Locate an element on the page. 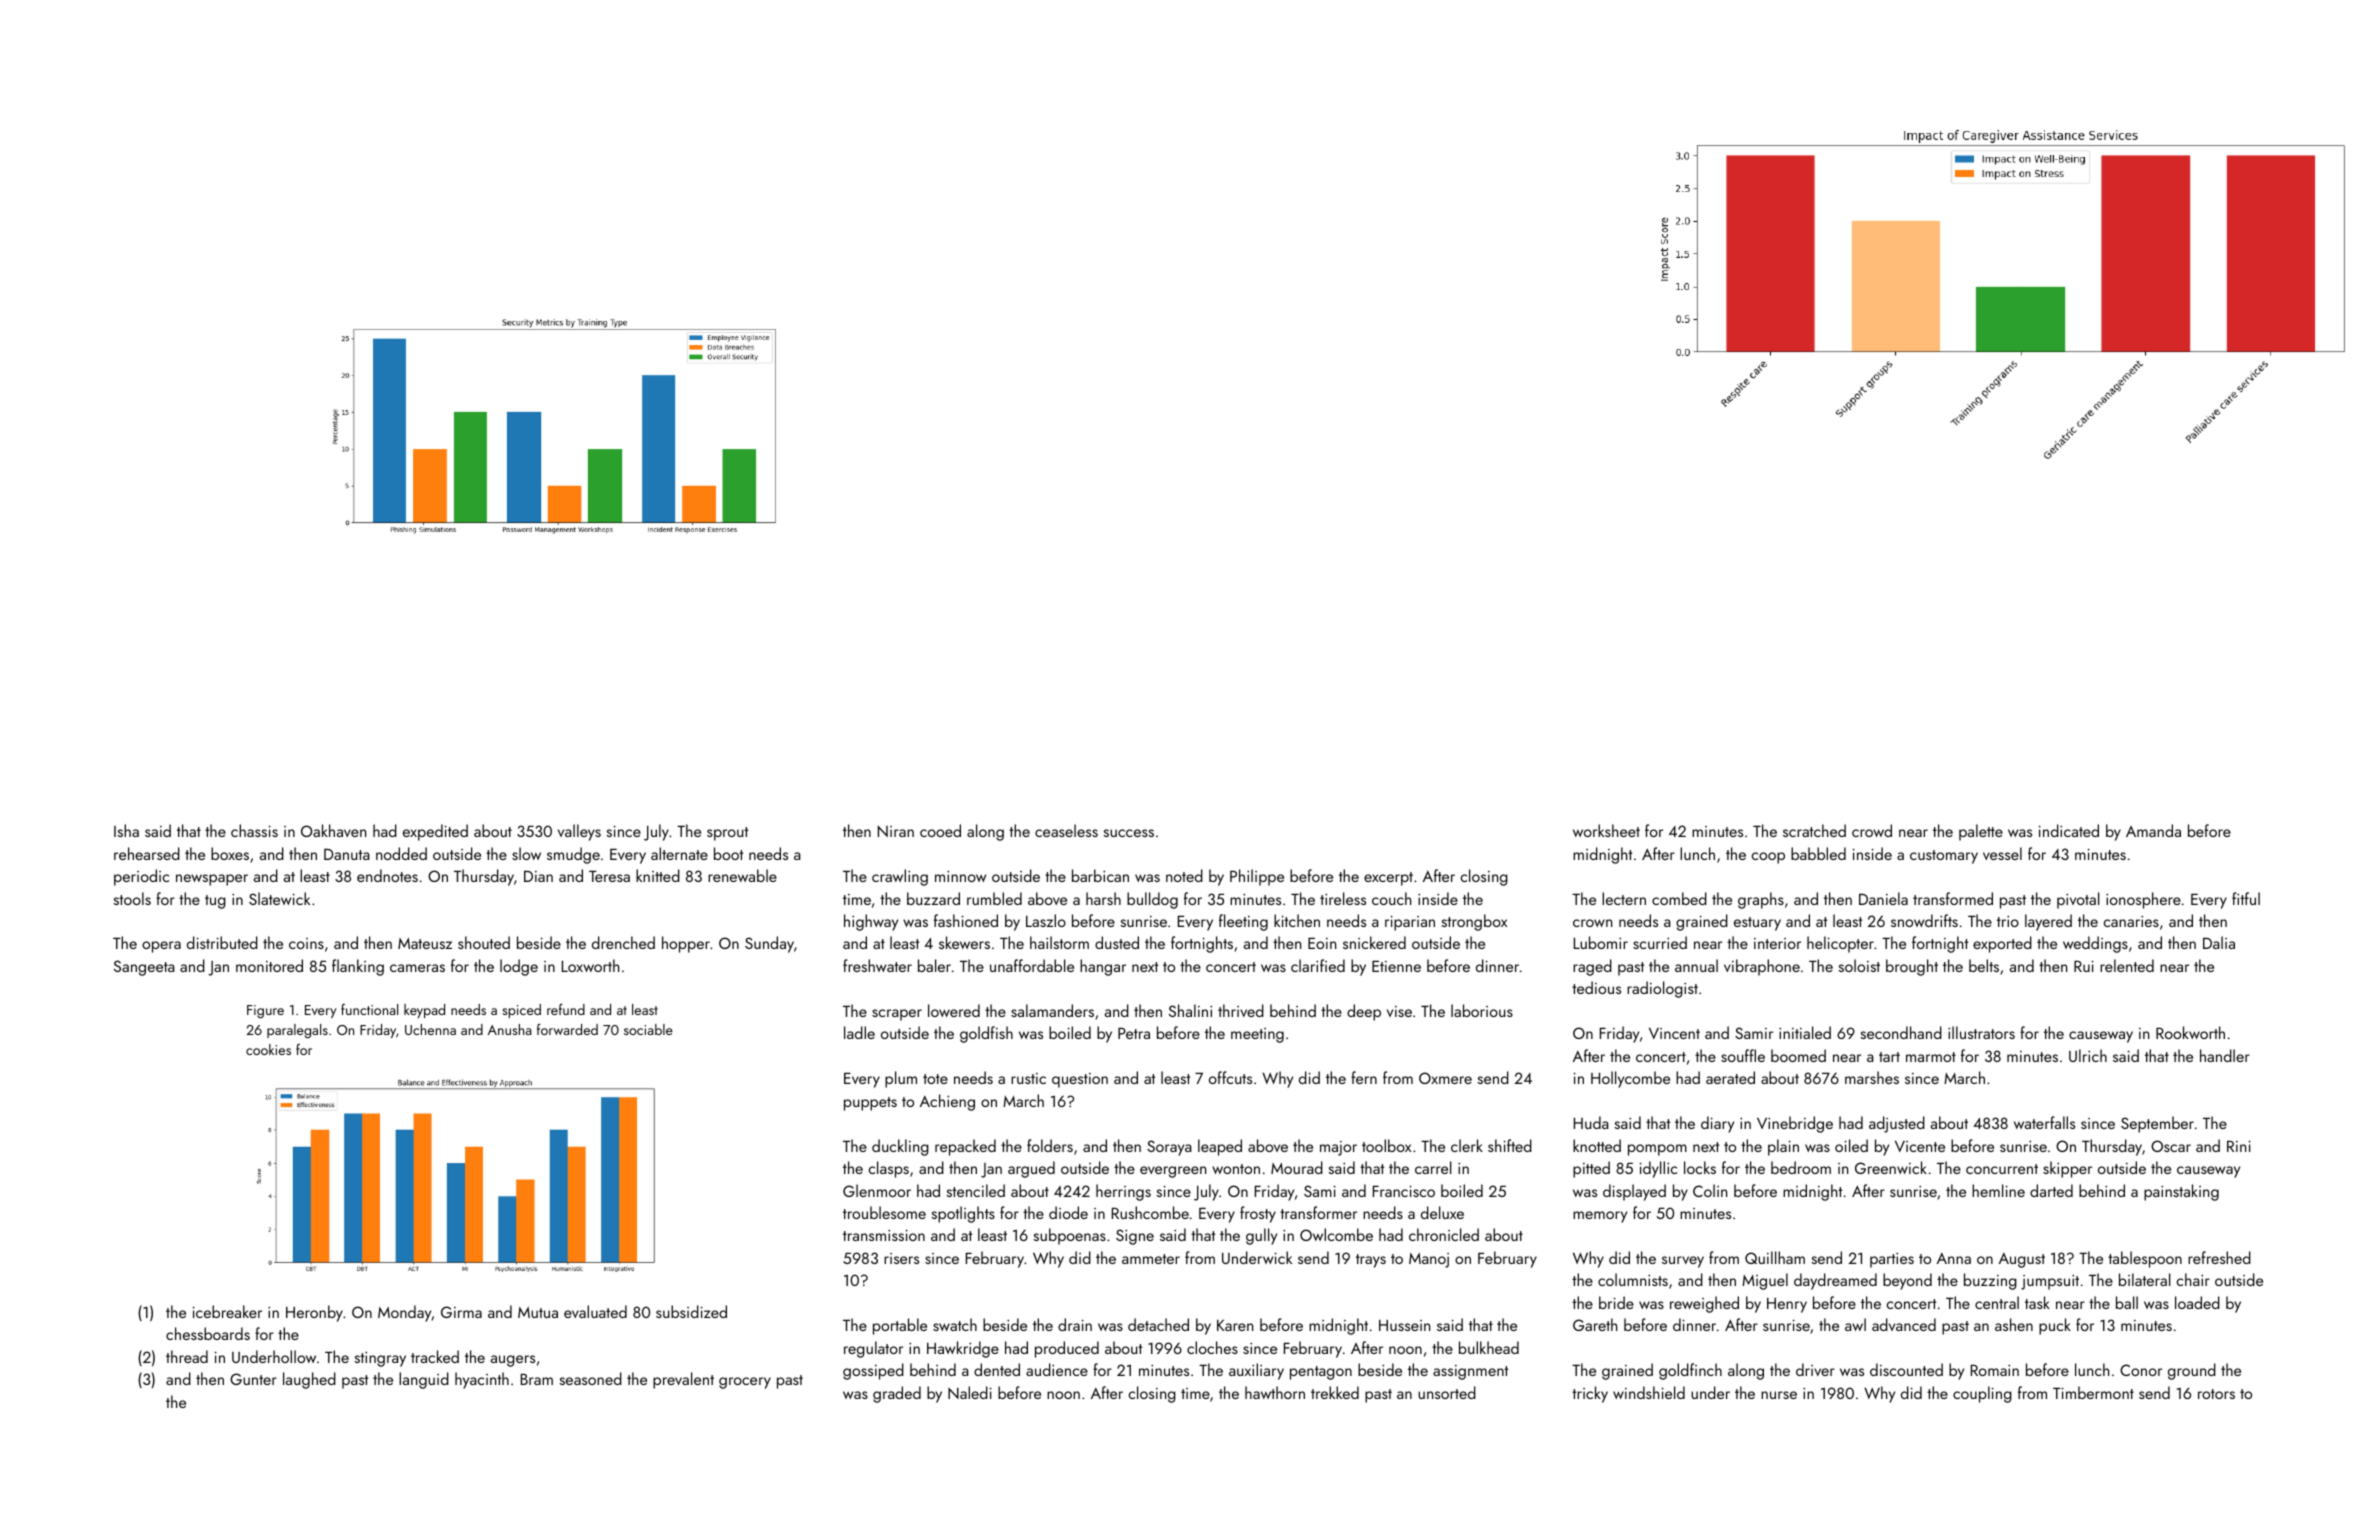 This image has width=2380, height=1540. laughed is located at coordinates (309, 1380).
